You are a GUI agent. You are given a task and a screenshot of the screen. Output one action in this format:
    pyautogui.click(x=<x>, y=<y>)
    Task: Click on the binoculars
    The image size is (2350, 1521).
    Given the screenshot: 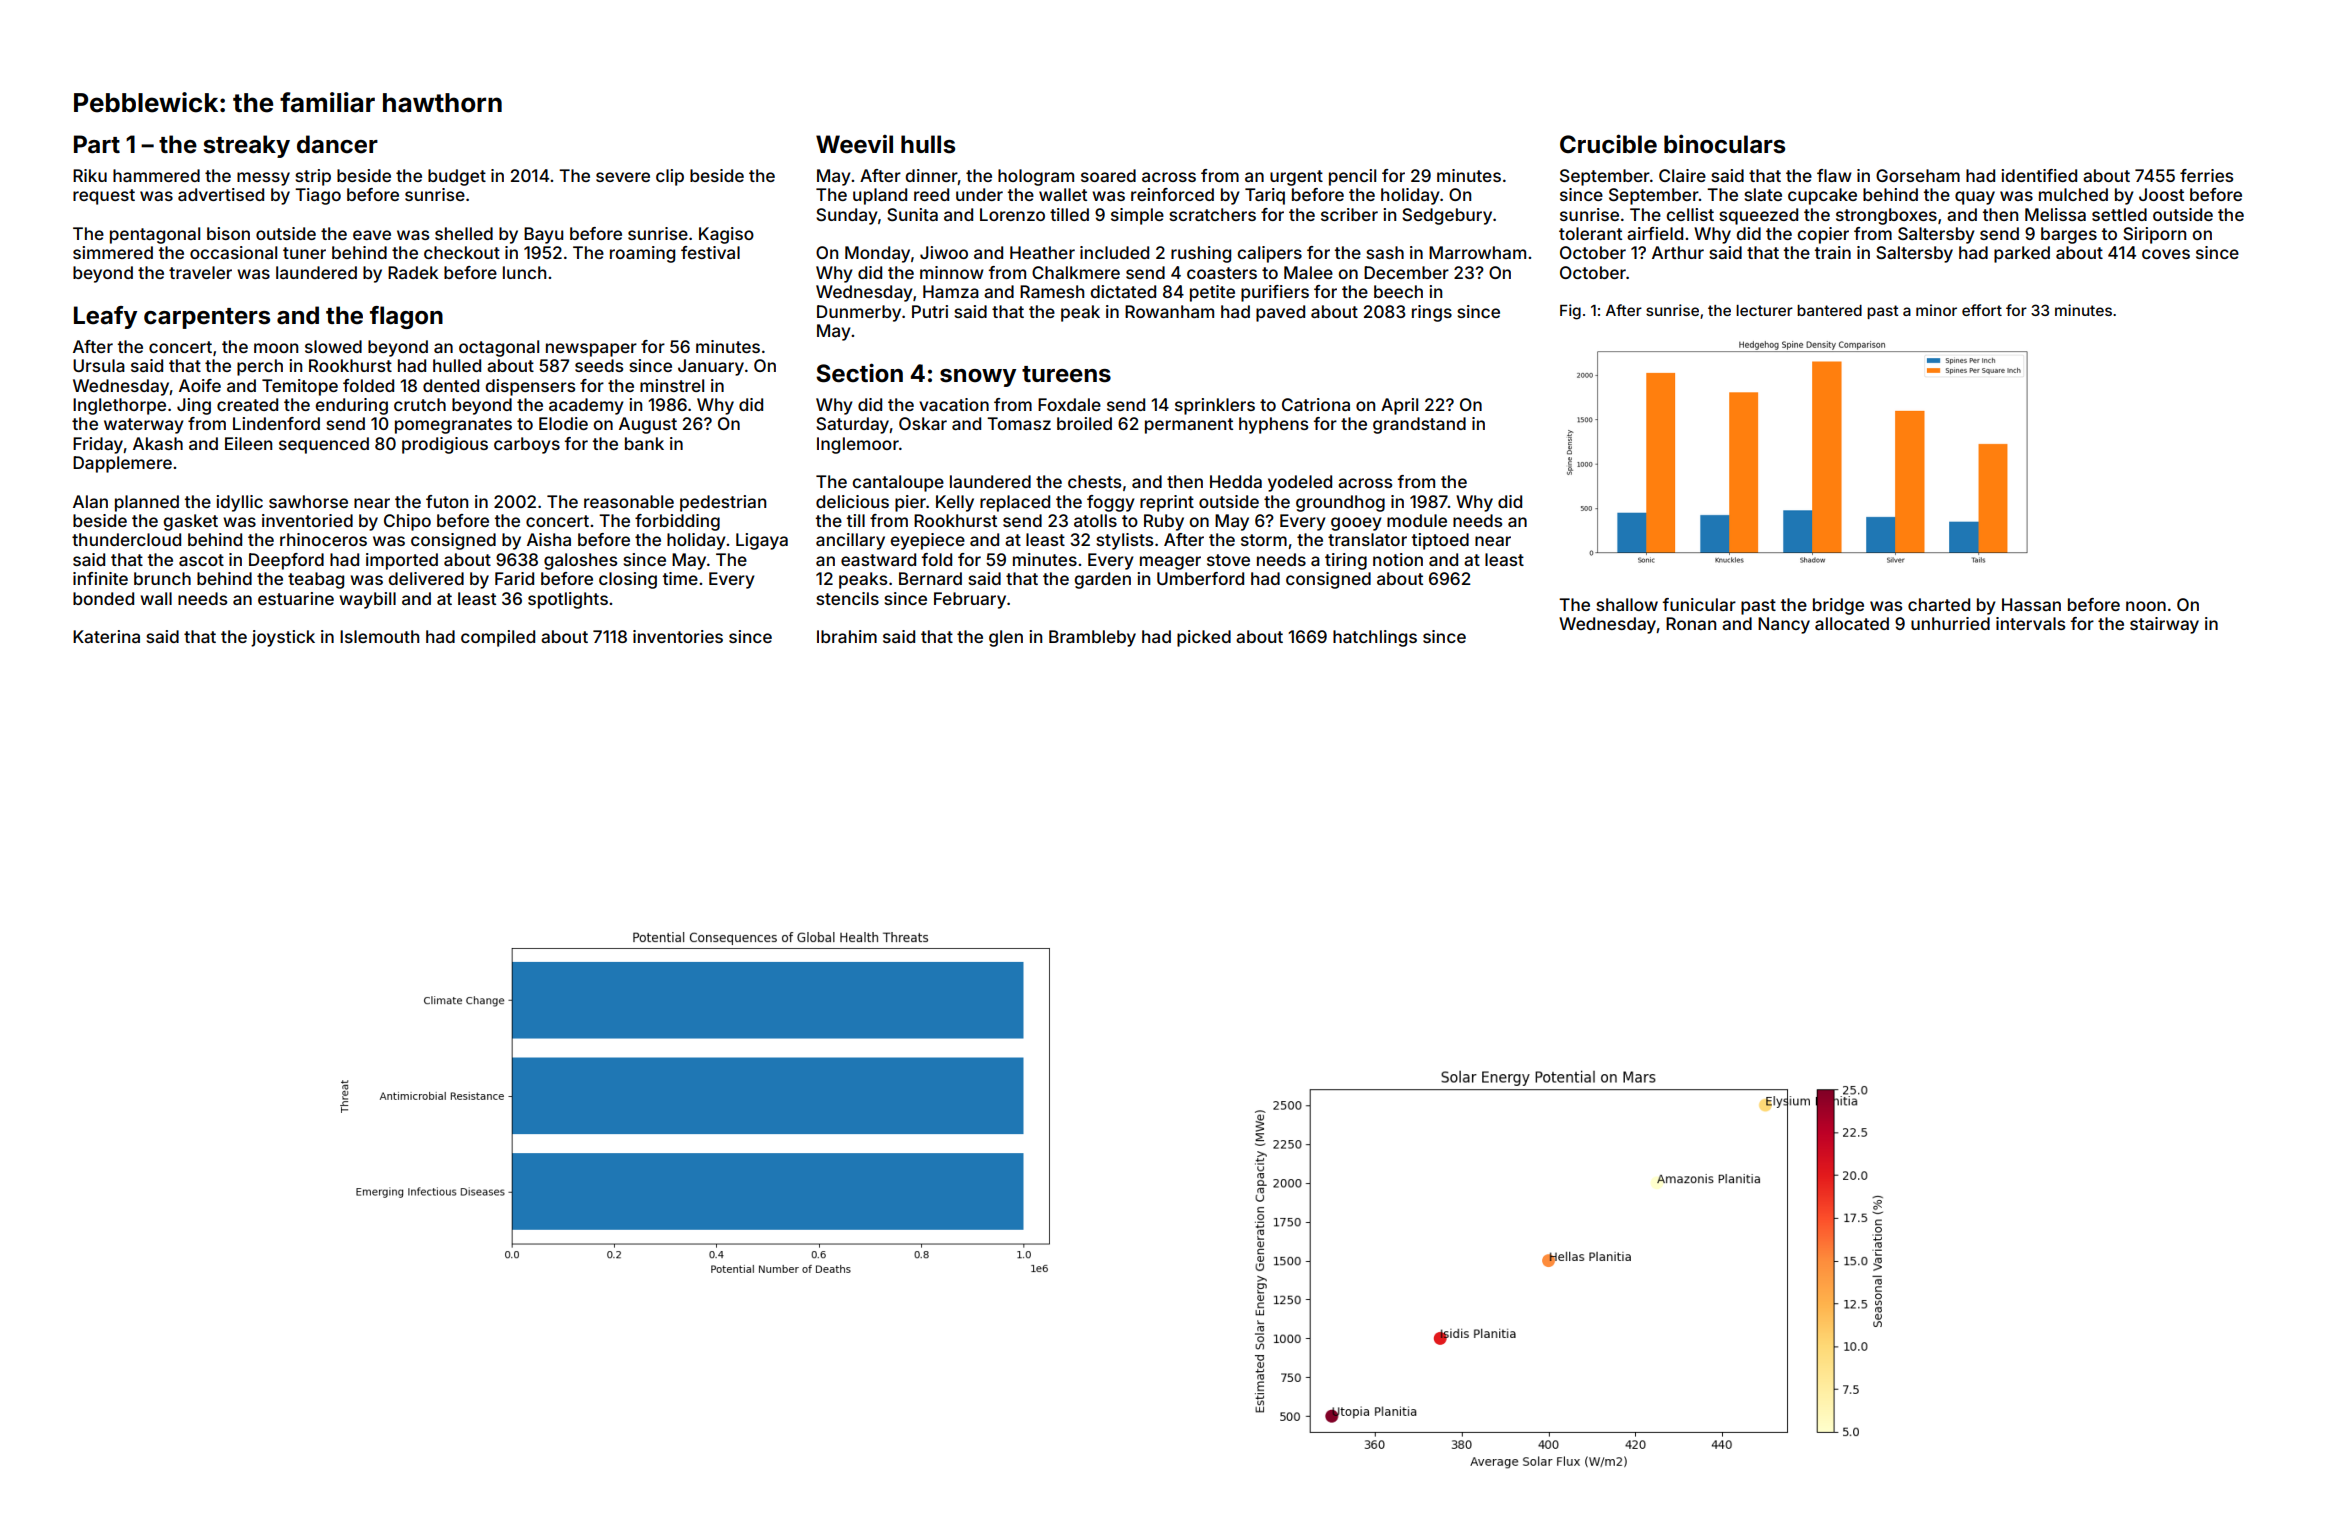 What is the action you would take?
    pyautogui.click(x=1724, y=144)
